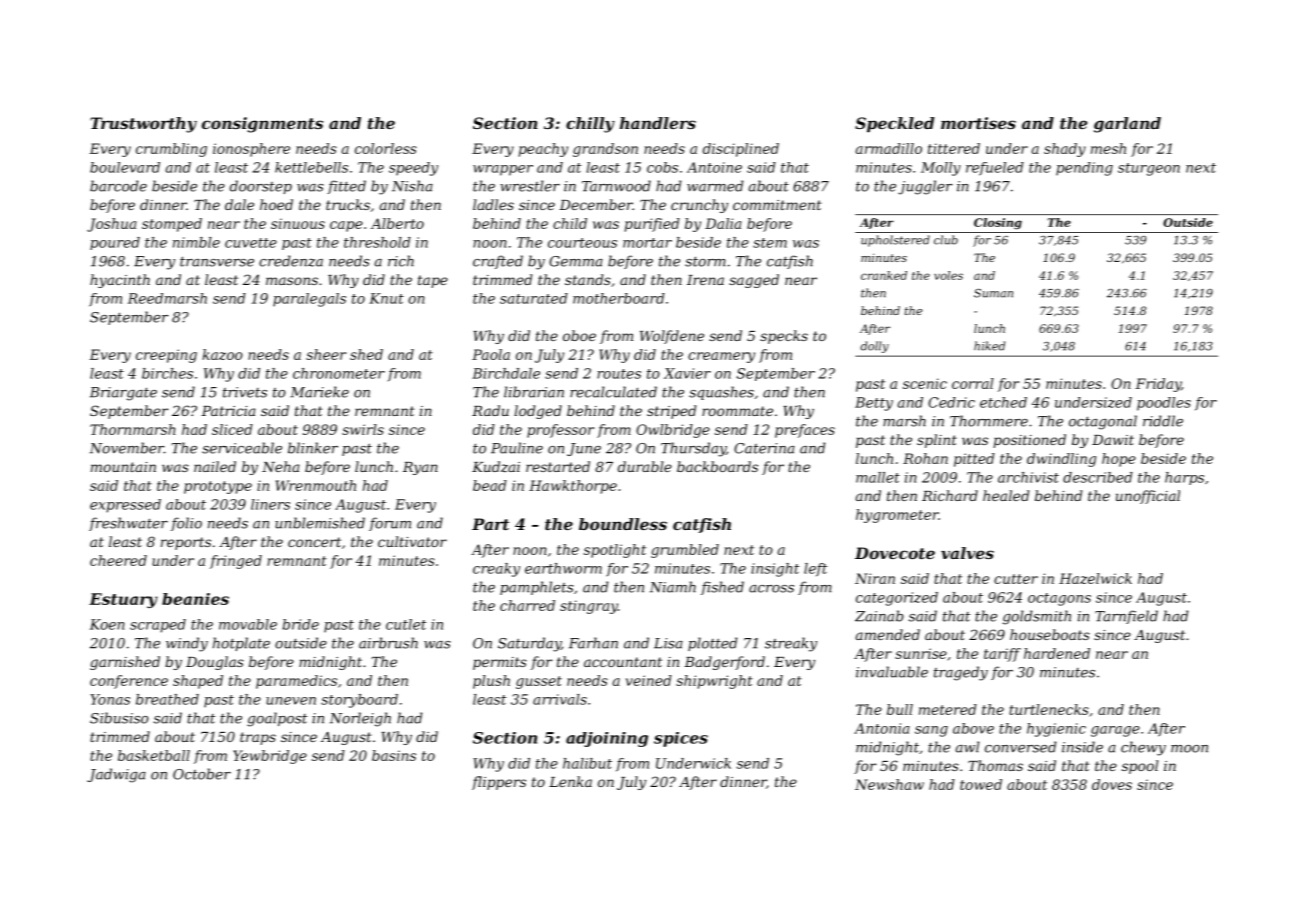 This screenshot has height=924, width=1308. What do you see at coordinates (316, 485) in the screenshot?
I see `Wrenmouth` at bounding box center [316, 485].
